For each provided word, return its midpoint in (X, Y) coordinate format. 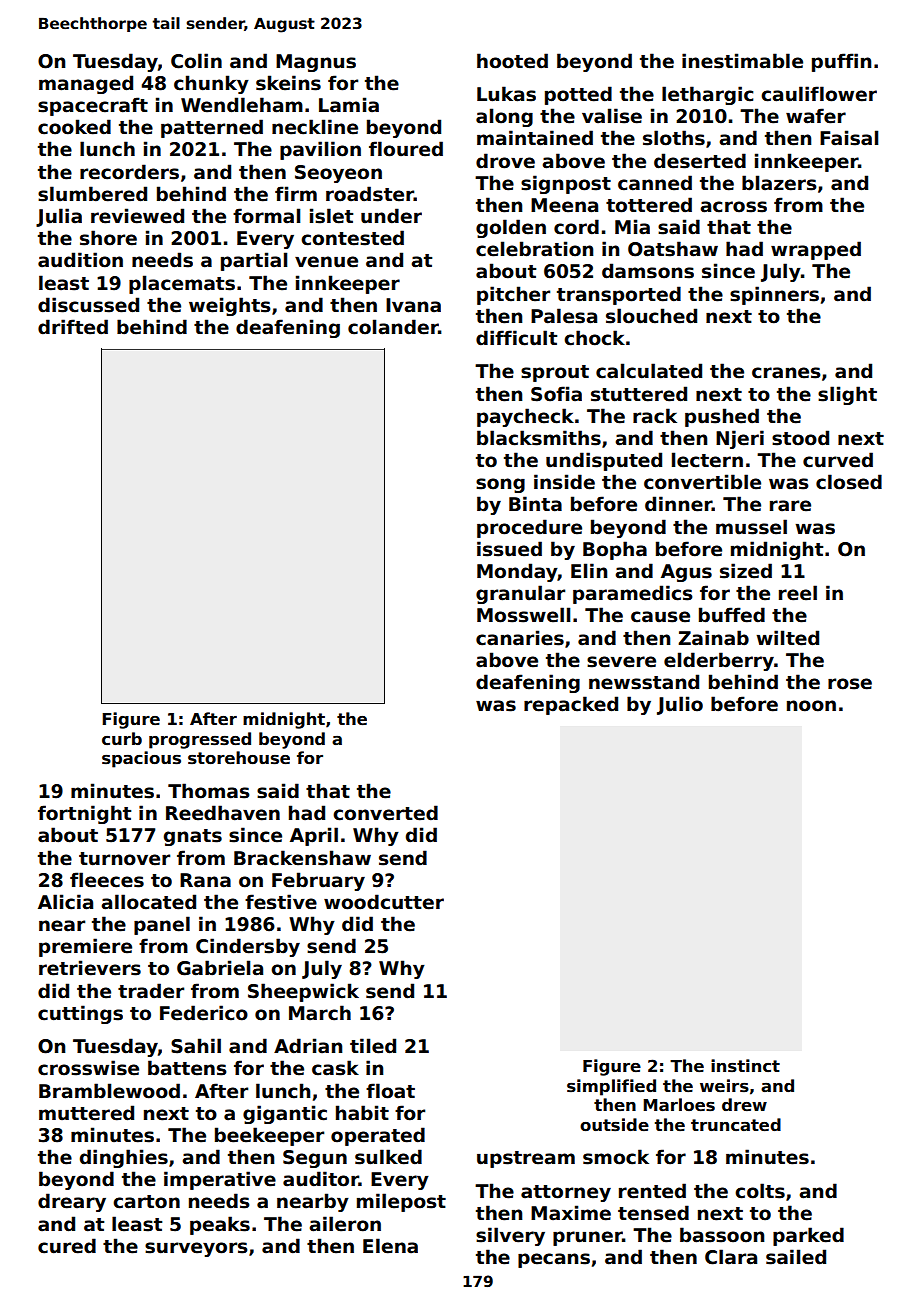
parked (808, 1236)
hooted (512, 61)
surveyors (196, 1249)
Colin (196, 61)
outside (614, 1125)
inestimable (742, 61)
